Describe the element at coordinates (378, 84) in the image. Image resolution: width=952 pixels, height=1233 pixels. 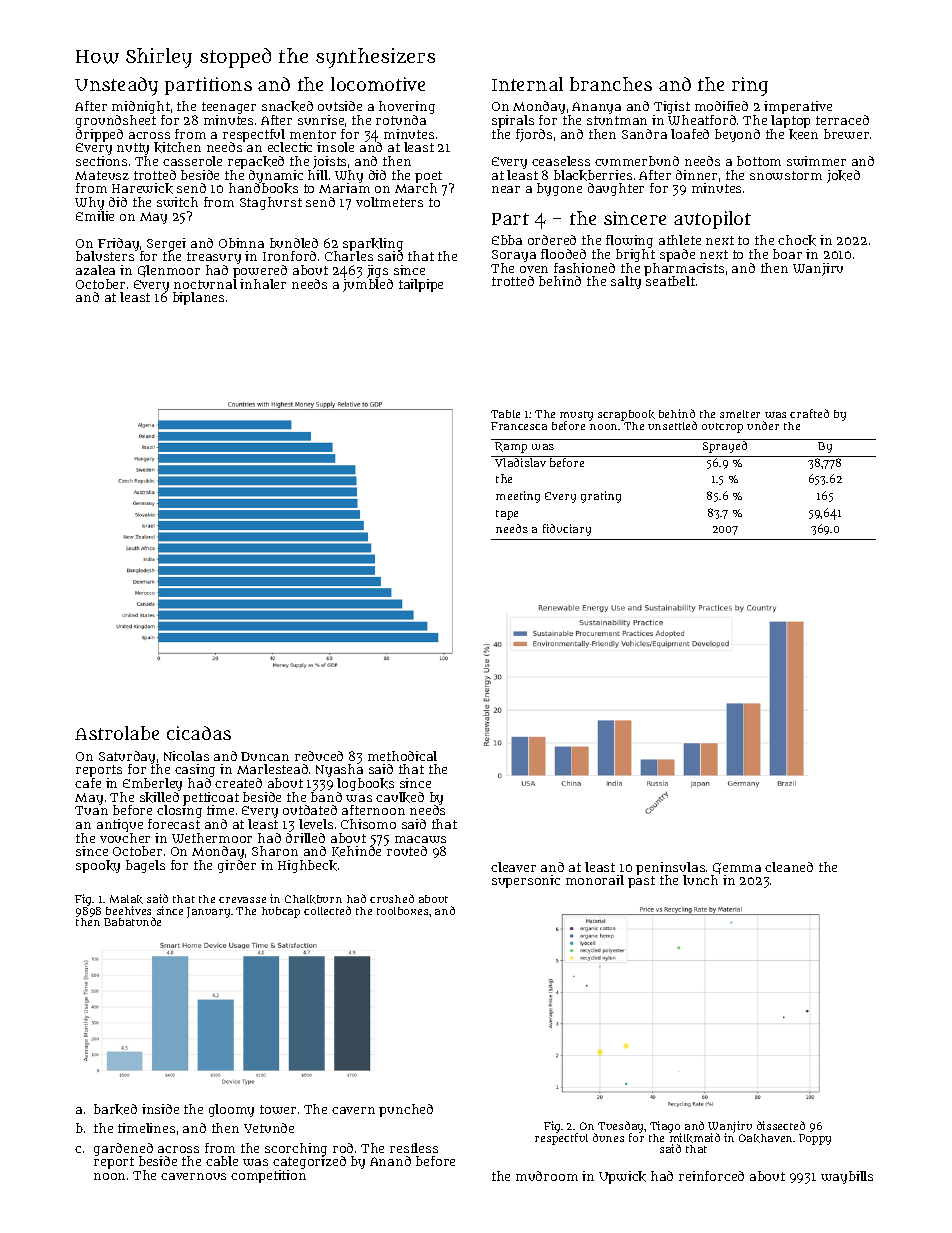
I see `locomotive` at that location.
